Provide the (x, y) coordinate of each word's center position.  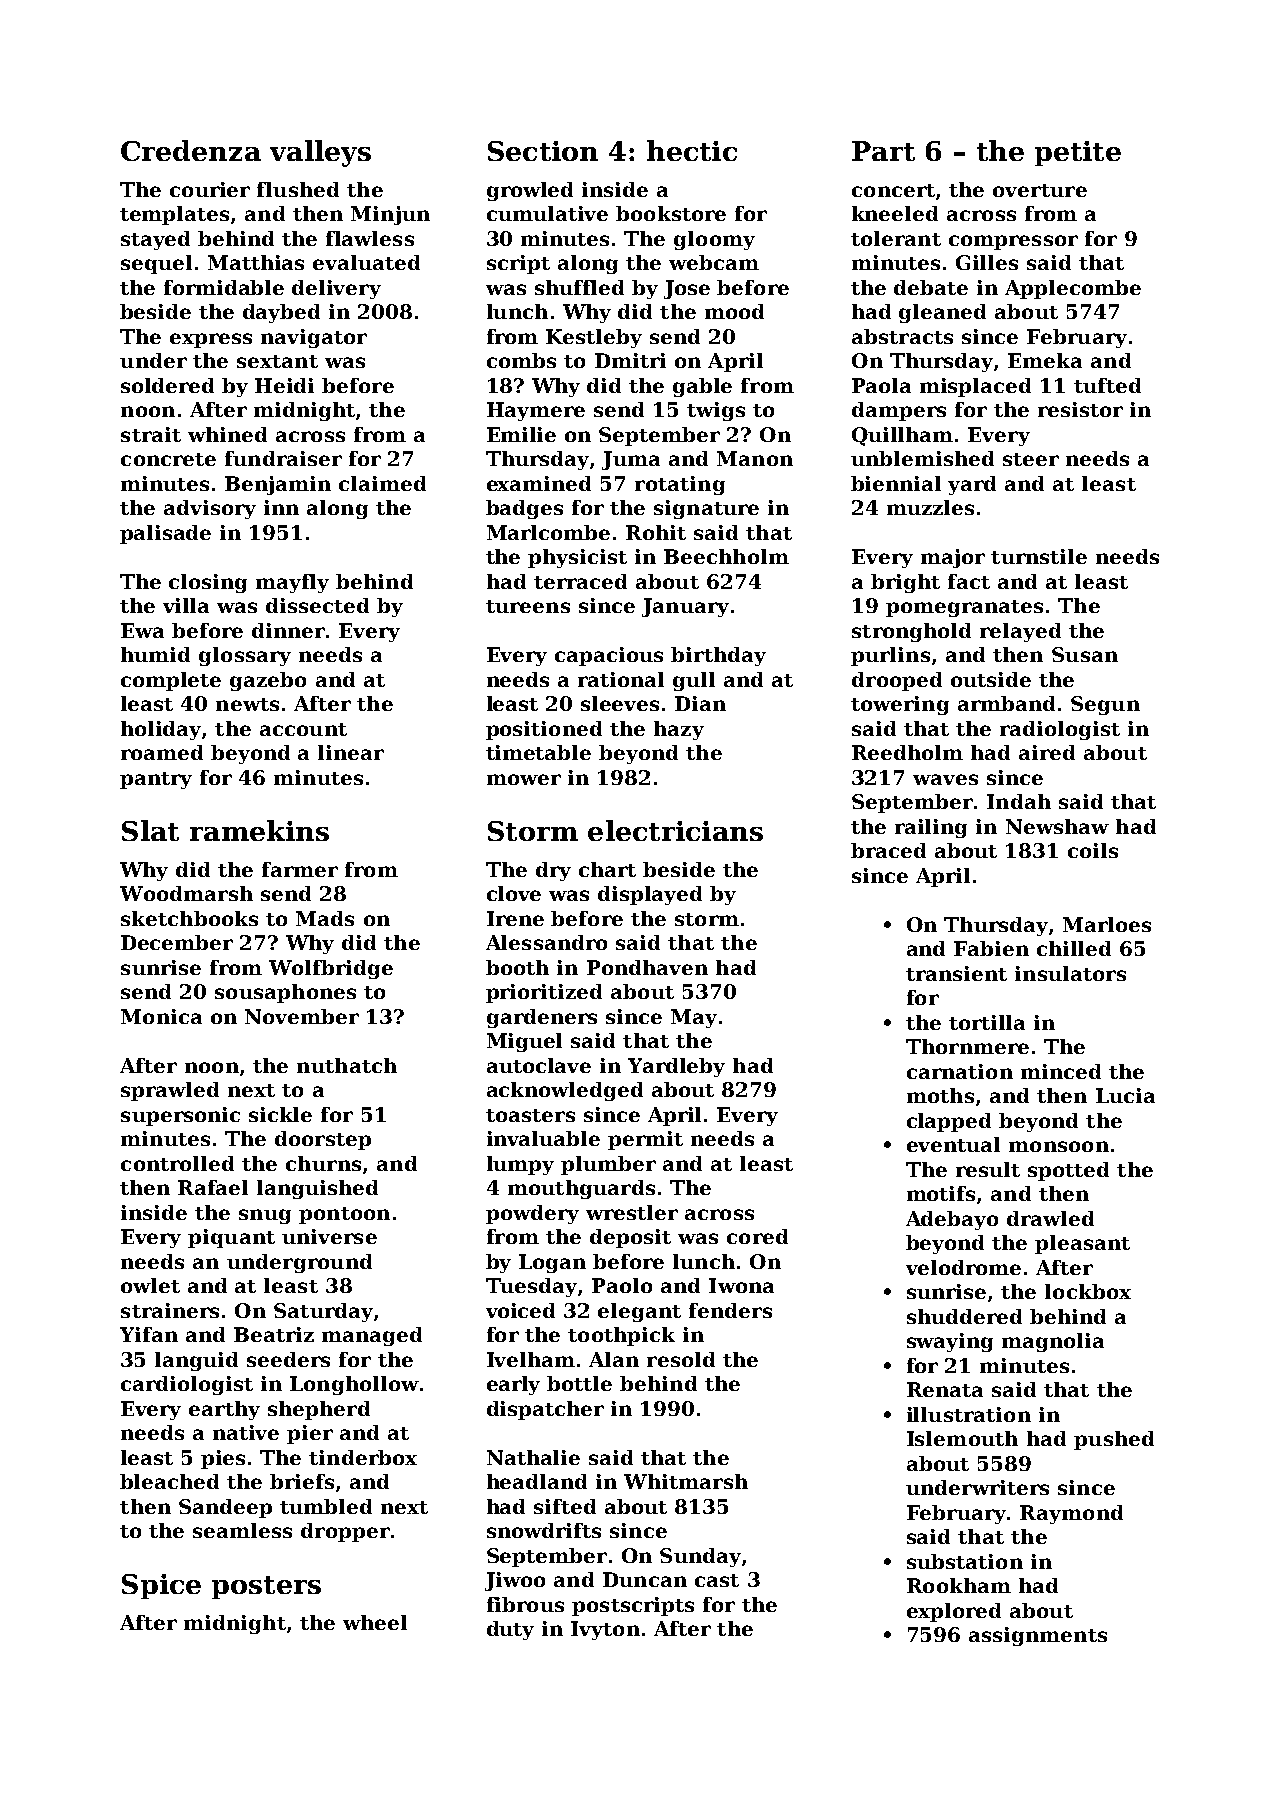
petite (1078, 153)
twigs (716, 411)
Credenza (191, 150)
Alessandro (546, 942)
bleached (169, 1481)
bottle (579, 1383)
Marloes (1107, 924)
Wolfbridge (331, 969)
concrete (168, 459)
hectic (692, 150)
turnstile (1039, 556)
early (513, 1385)
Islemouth (962, 1438)
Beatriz (274, 1334)
